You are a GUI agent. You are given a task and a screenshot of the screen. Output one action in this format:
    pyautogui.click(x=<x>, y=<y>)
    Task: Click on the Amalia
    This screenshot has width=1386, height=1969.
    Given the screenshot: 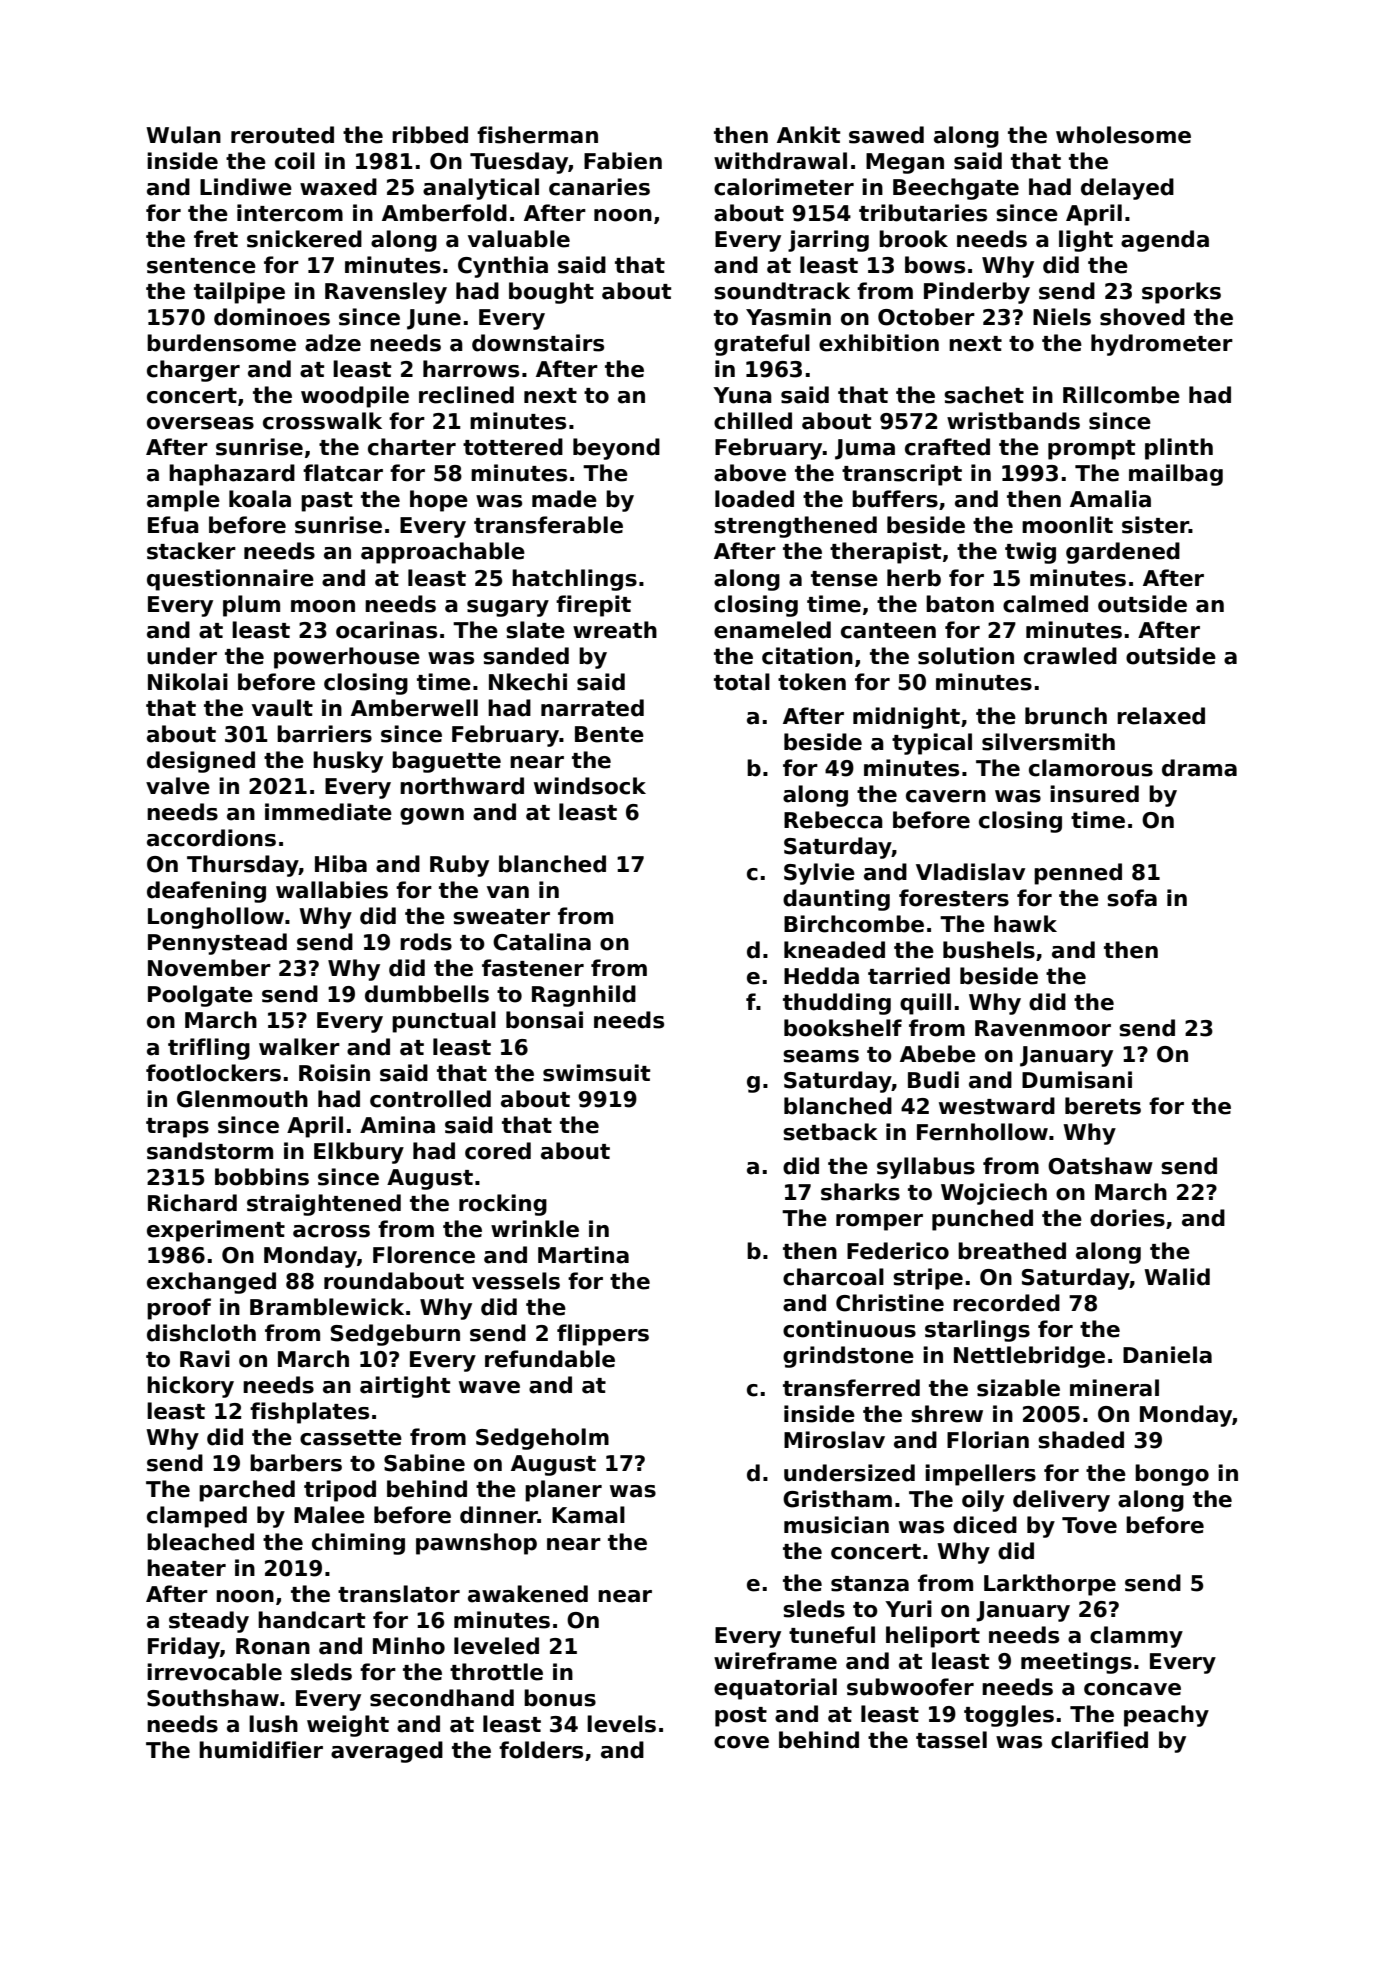 What is the action you would take?
    pyautogui.click(x=1110, y=499)
